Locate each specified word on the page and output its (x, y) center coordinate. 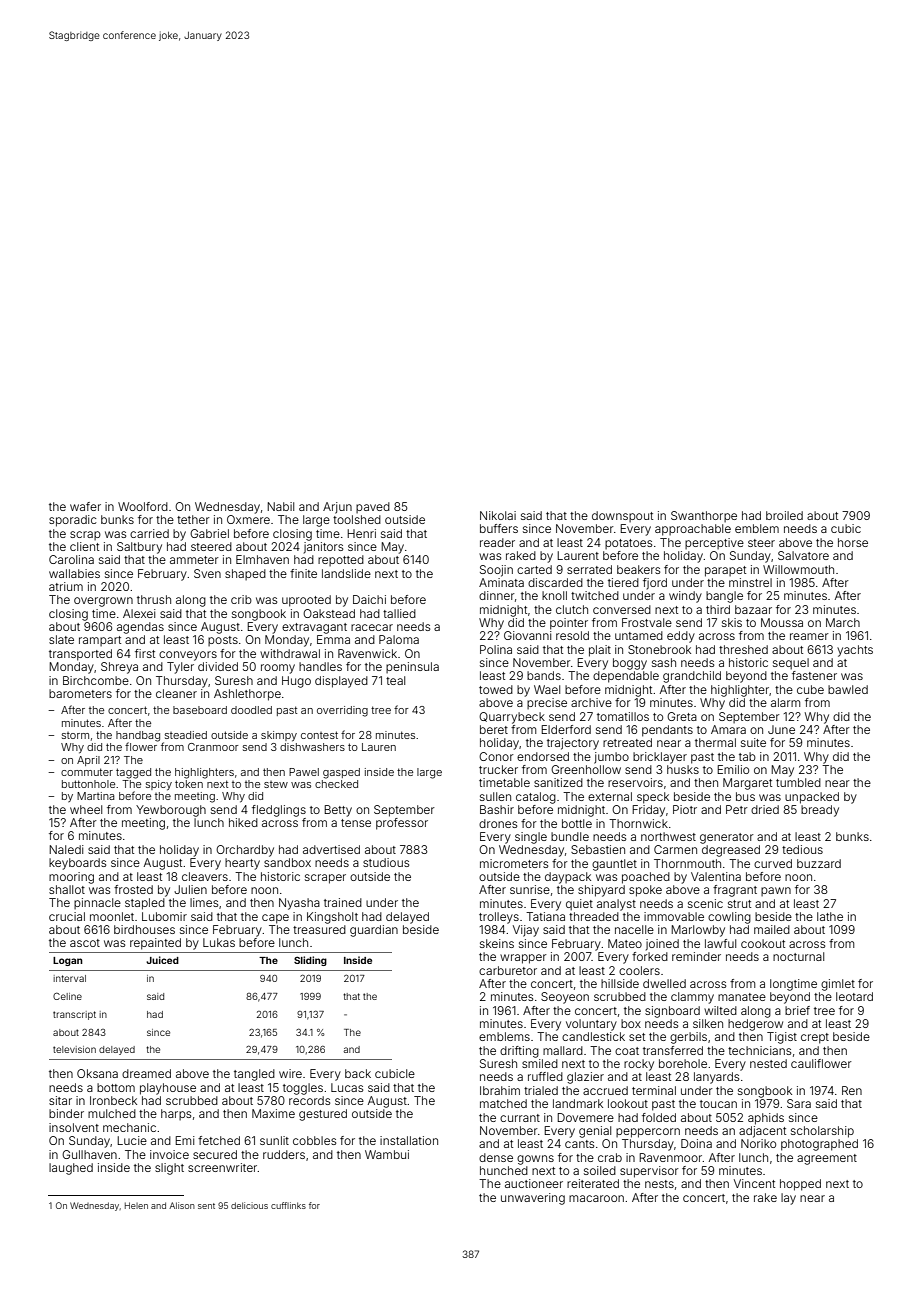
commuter (87, 772)
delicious (249, 1205)
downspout (622, 516)
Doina (696, 1143)
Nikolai (498, 515)
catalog (536, 798)
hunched (504, 1170)
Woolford (143, 506)
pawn (776, 891)
